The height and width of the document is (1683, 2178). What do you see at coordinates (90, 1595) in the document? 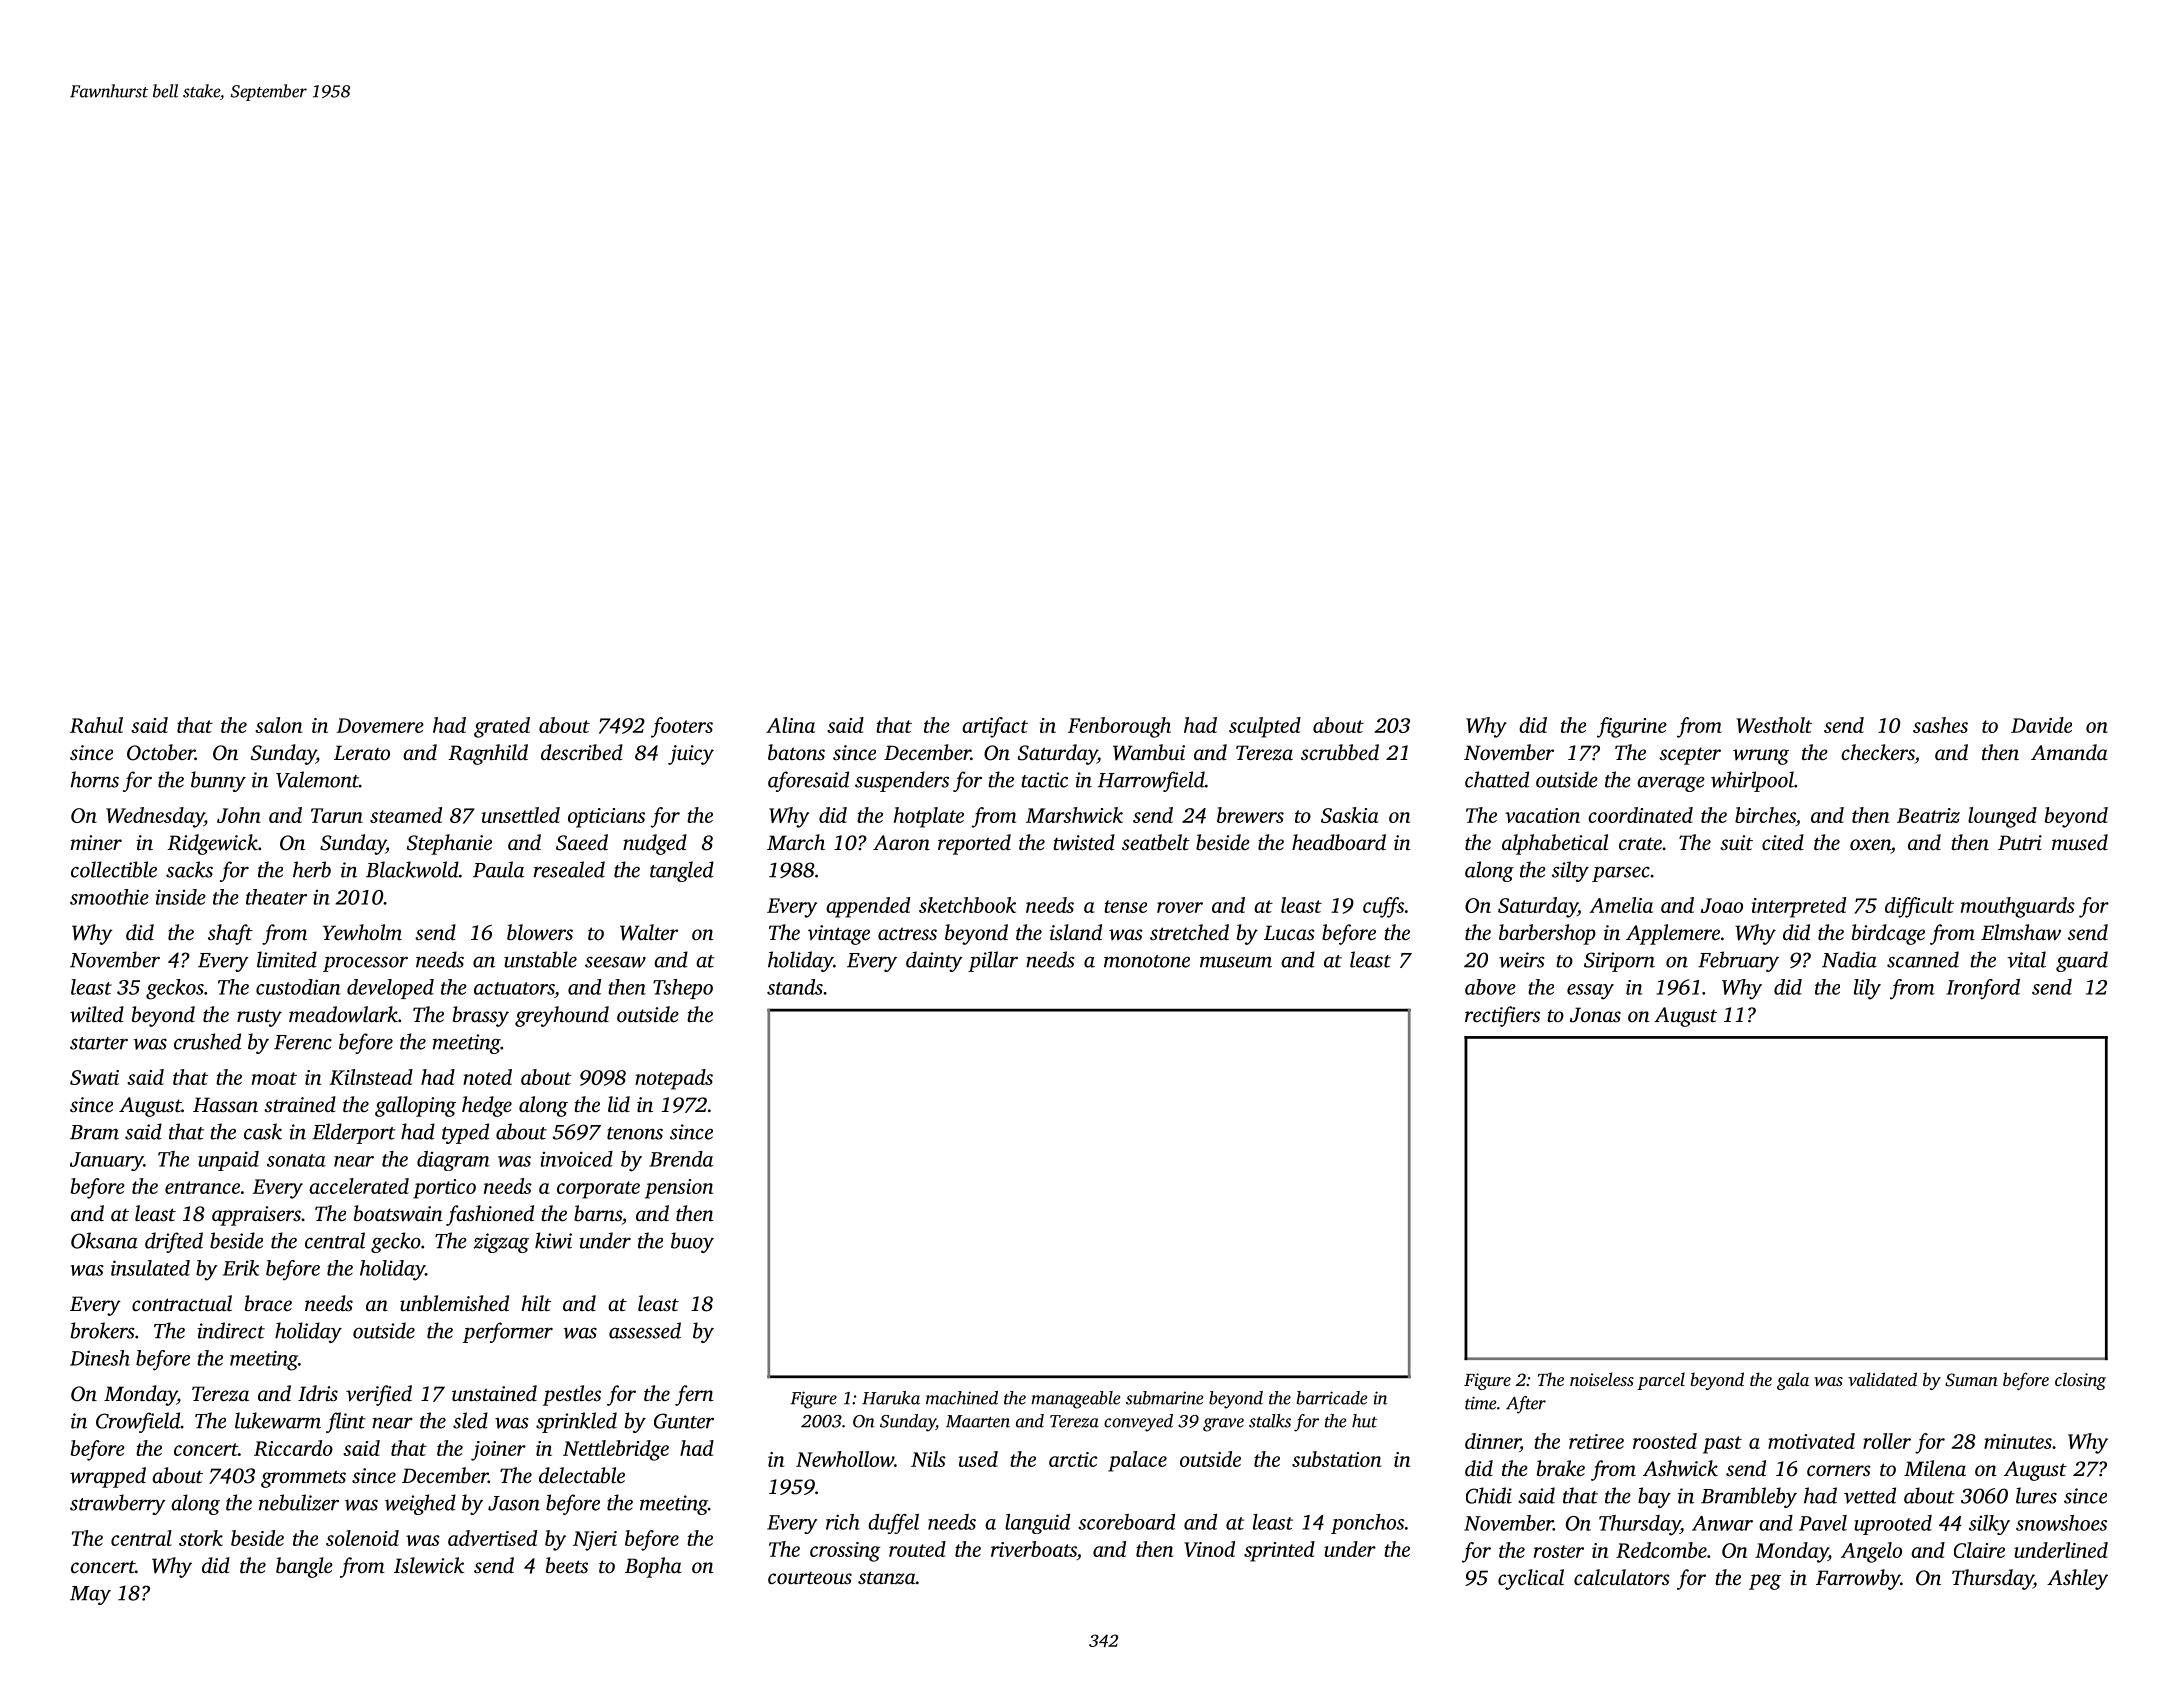
I see `May` at bounding box center [90, 1595].
